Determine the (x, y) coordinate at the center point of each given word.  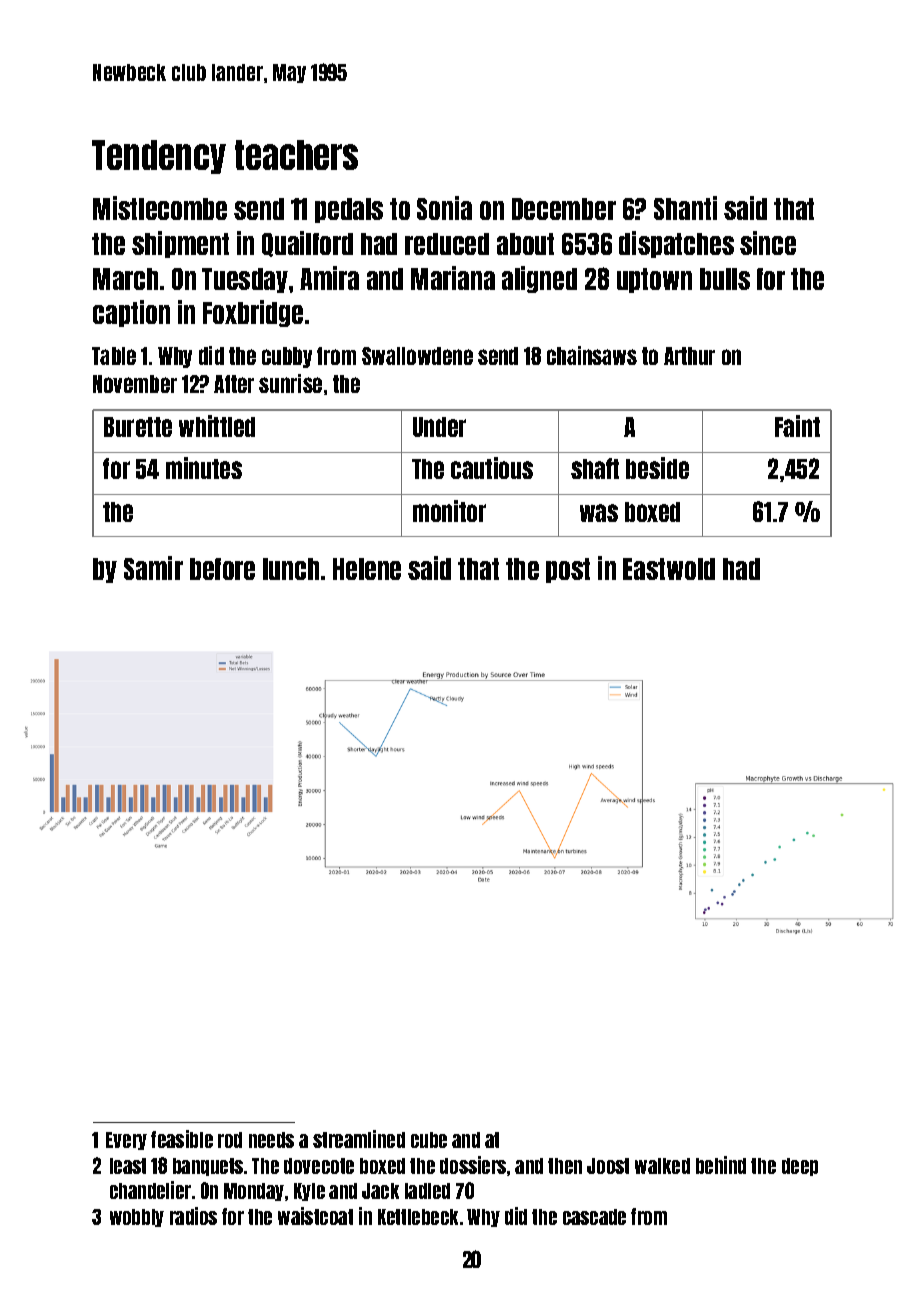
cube (429, 1140)
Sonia (444, 208)
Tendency (159, 157)
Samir (153, 568)
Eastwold (669, 569)
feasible (182, 1139)
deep (800, 1167)
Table (114, 356)
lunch (291, 569)
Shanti (685, 208)
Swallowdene (417, 356)
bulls (725, 279)
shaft (595, 468)
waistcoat (315, 1216)
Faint (797, 426)
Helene (367, 569)
